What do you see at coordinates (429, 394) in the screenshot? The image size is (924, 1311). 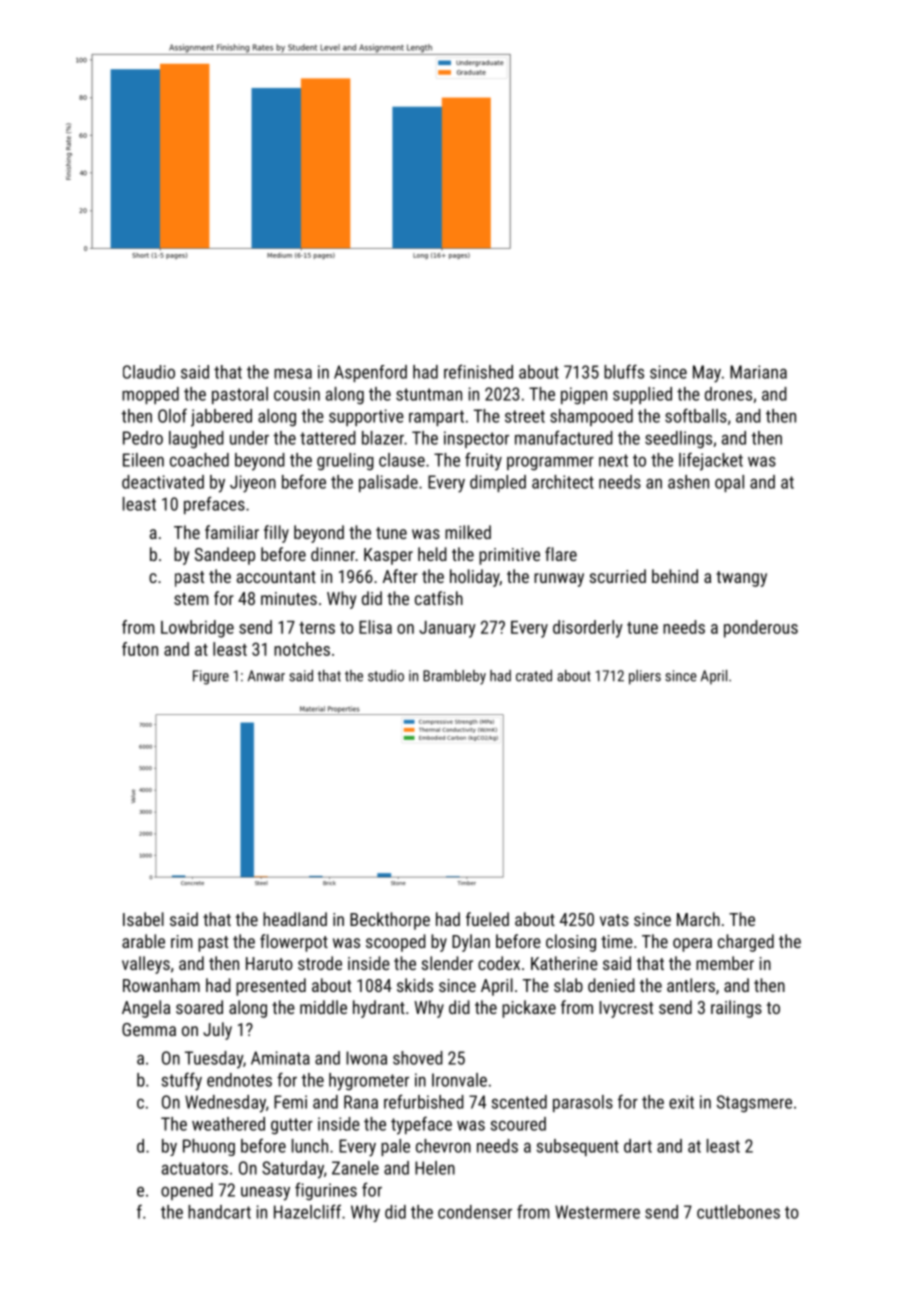 I see `stuntman` at bounding box center [429, 394].
